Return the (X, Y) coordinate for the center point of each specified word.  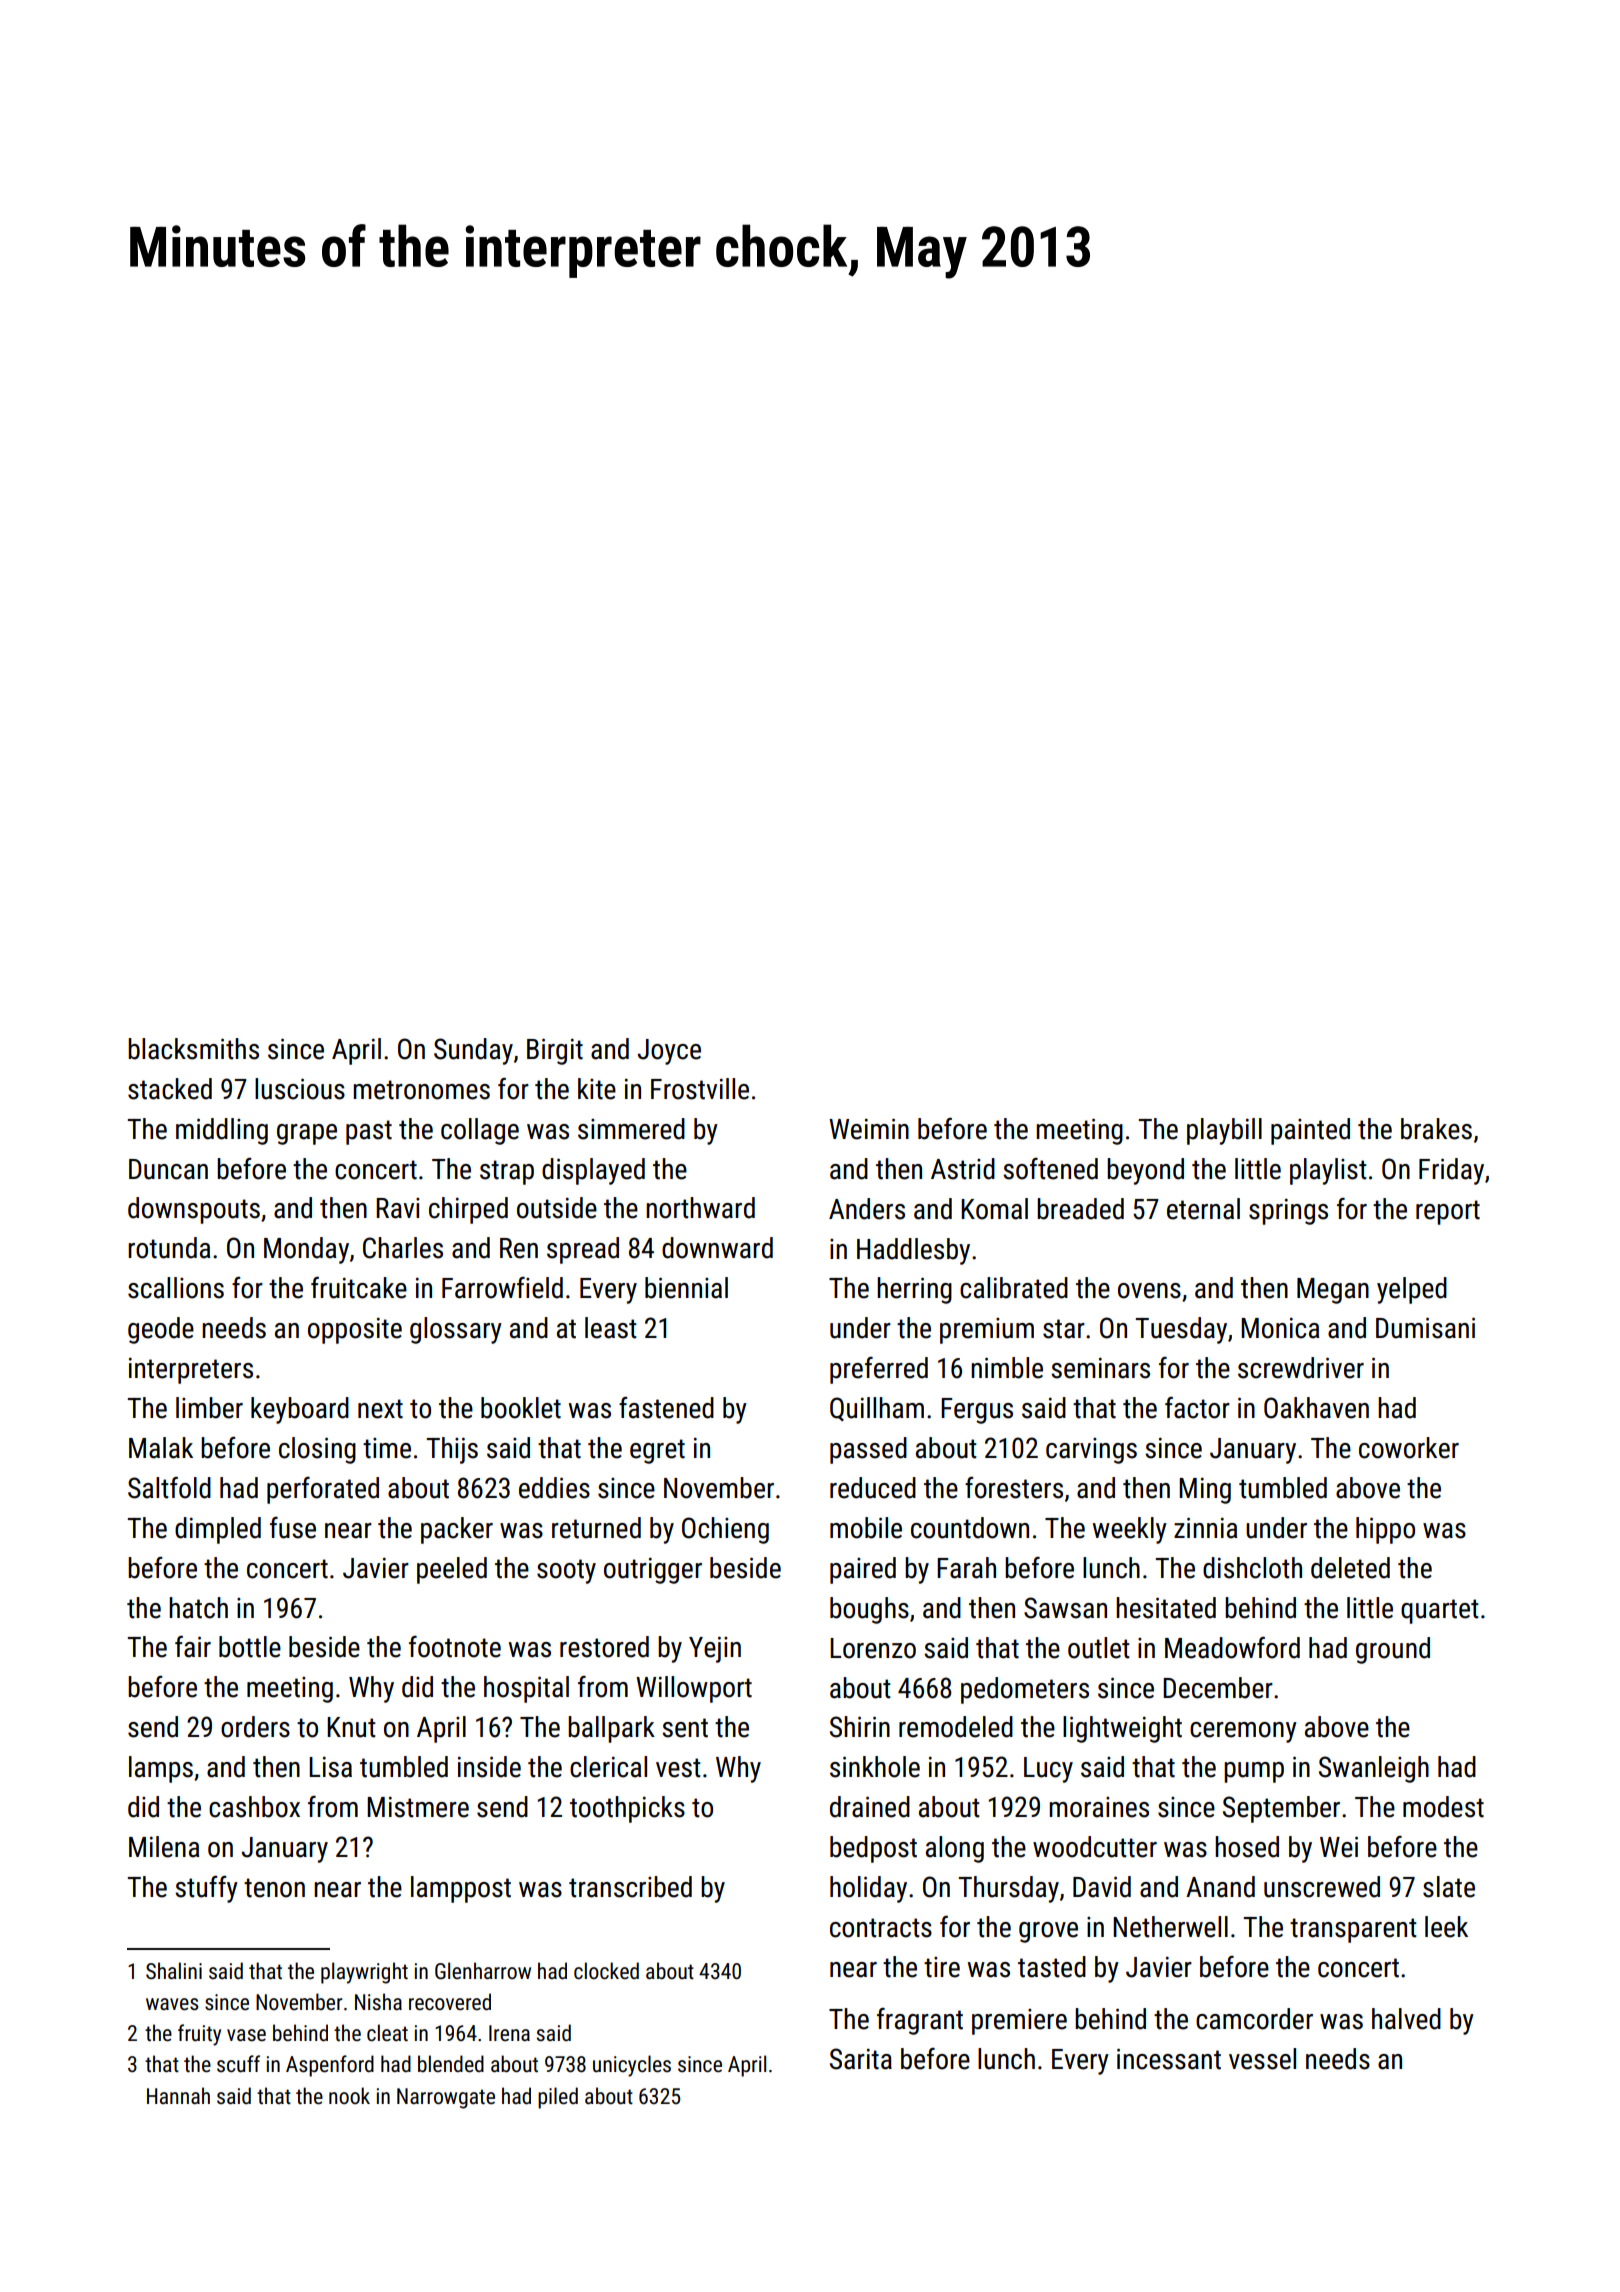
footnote (455, 1647)
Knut (351, 1727)
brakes (1436, 1129)
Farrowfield (502, 1288)
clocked (606, 1970)
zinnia (1205, 1528)
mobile (866, 1528)
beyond (1145, 1171)
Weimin (869, 1129)
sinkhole (875, 1767)
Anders (867, 1209)
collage (480, 1131)
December (1218, 1688)
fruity (199, 2035)
